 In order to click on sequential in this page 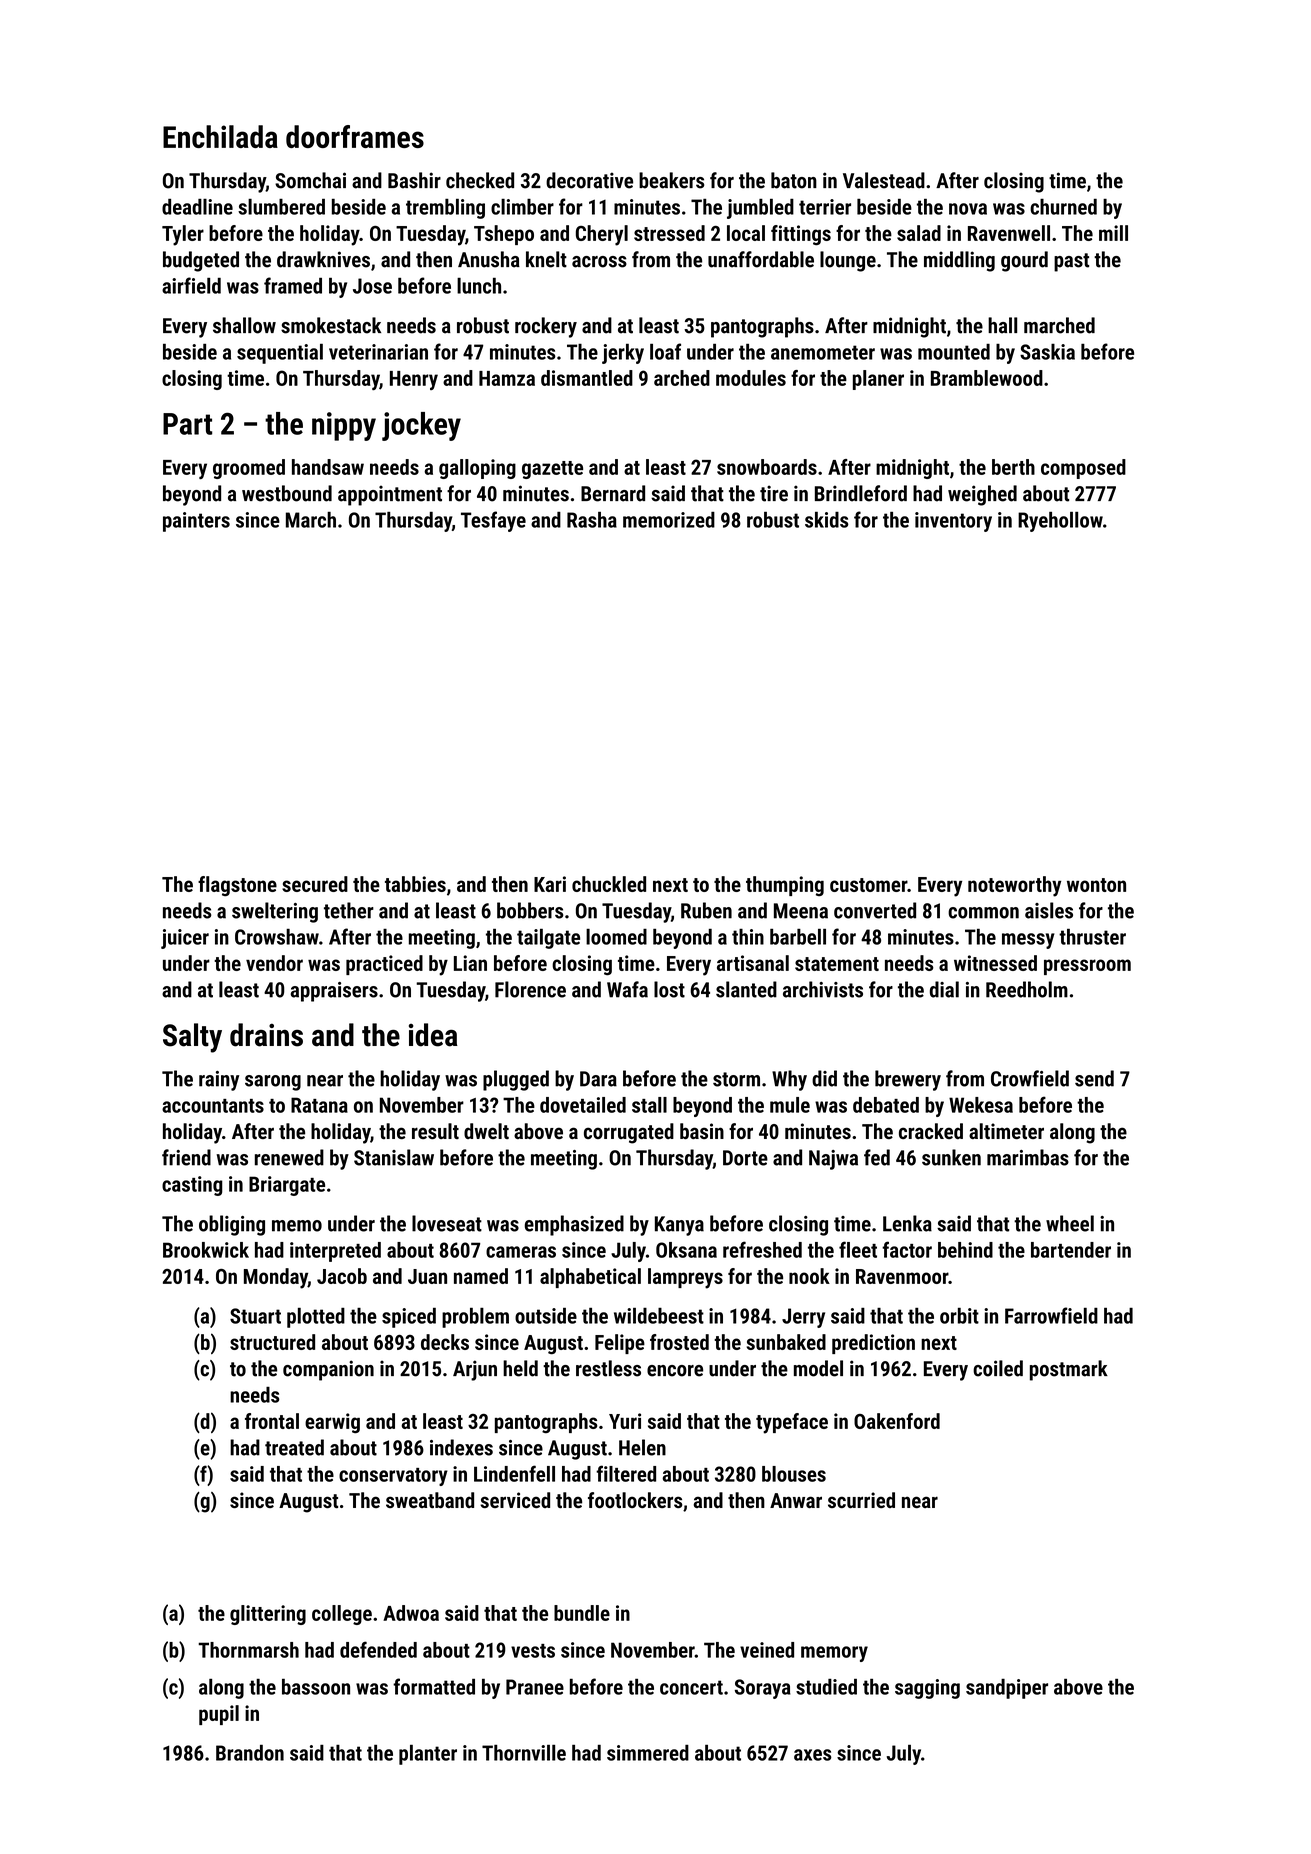, I will do `click(280, 354)`.
